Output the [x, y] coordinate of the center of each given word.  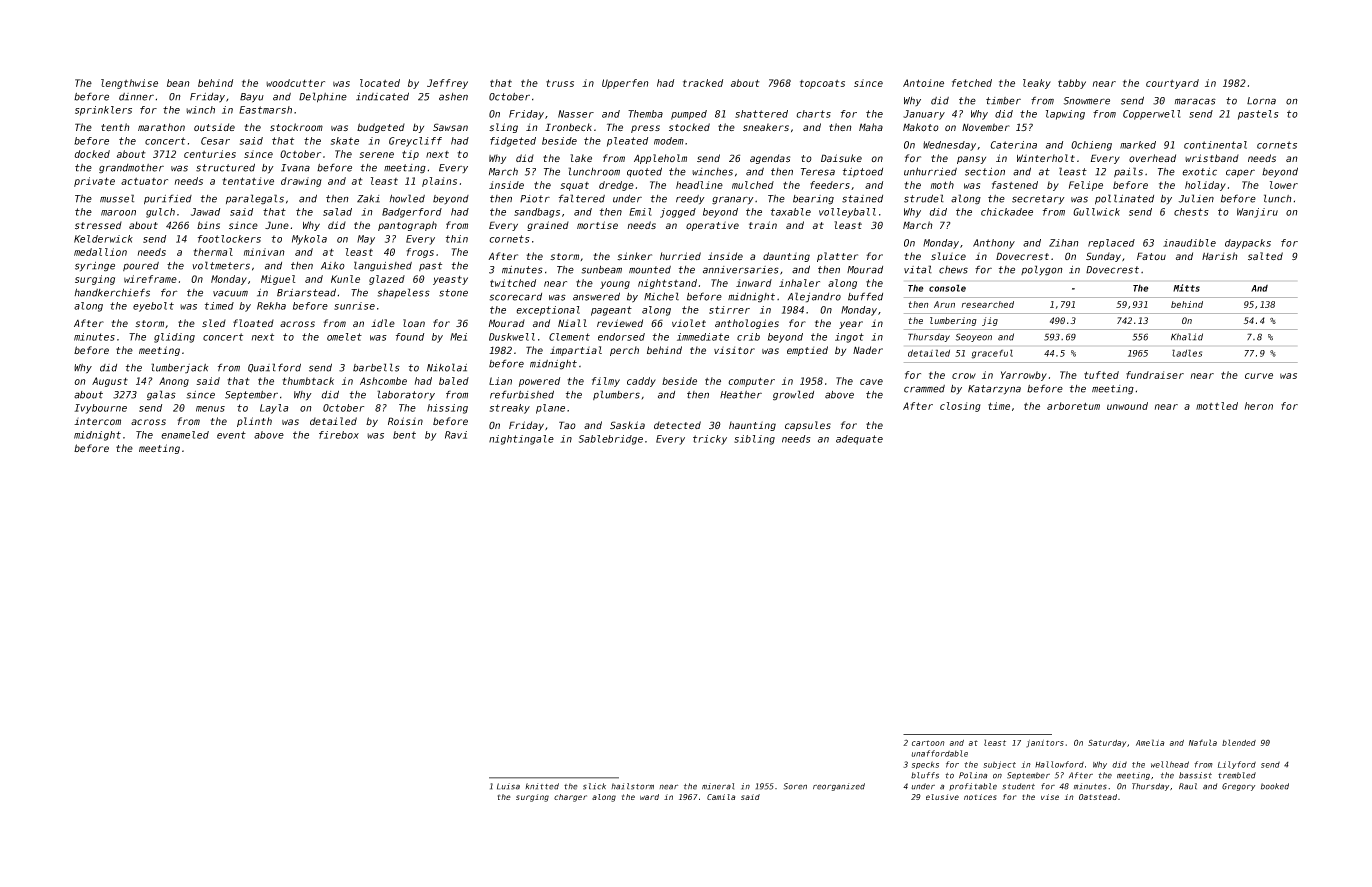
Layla [274, 409]
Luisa [508, 786]
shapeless [403, 293]
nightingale [521, 440]
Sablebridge [611, 440]
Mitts [1186, 288]
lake [581, 158]
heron [1259, 406]
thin [457, 239]
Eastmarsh [265, 110]
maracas [1195, 101]
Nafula [1203, 742]
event [231, 435]
